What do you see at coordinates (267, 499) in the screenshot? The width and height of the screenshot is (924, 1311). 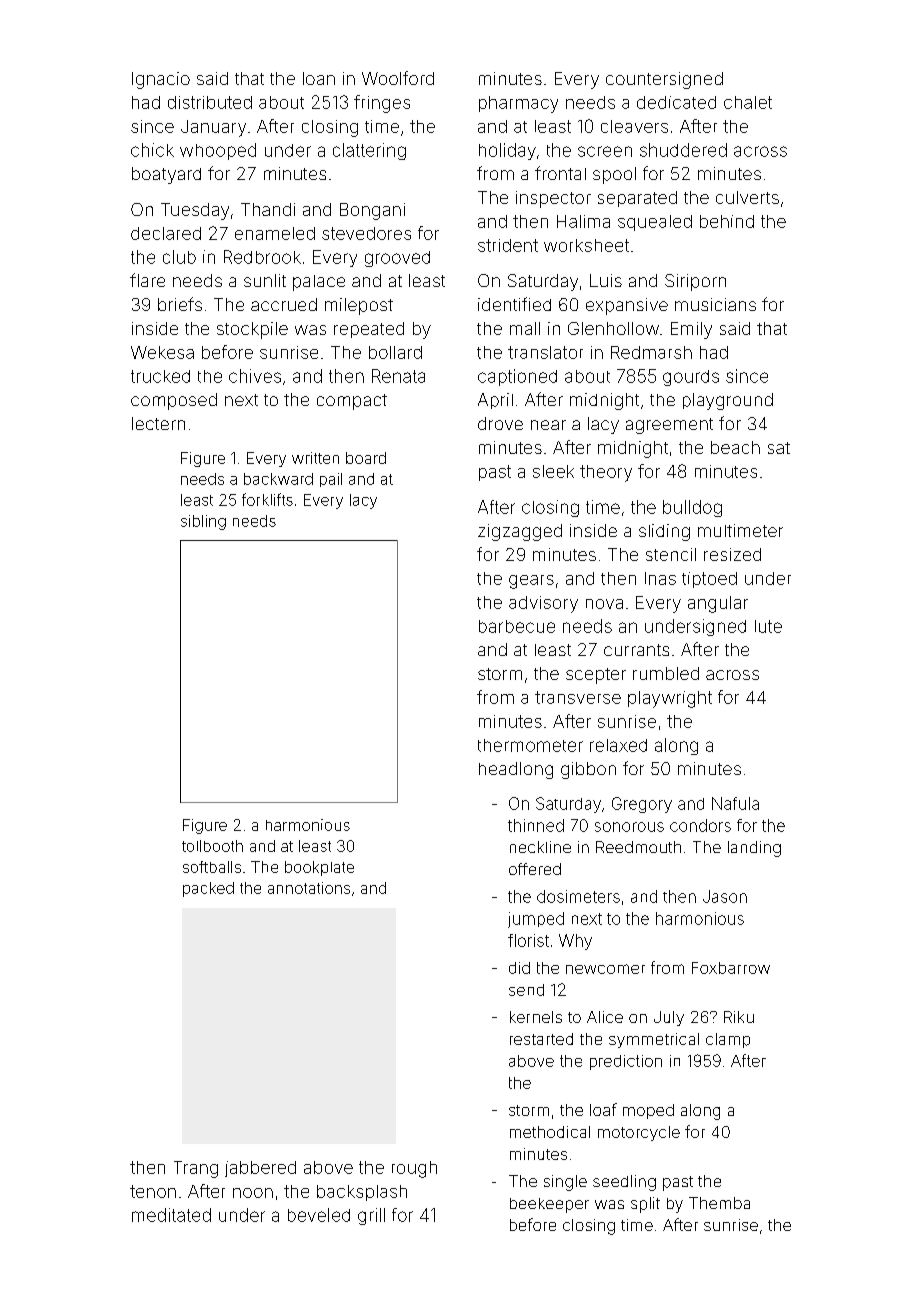 I see `forklifts` at bounding box center [267, 499].
